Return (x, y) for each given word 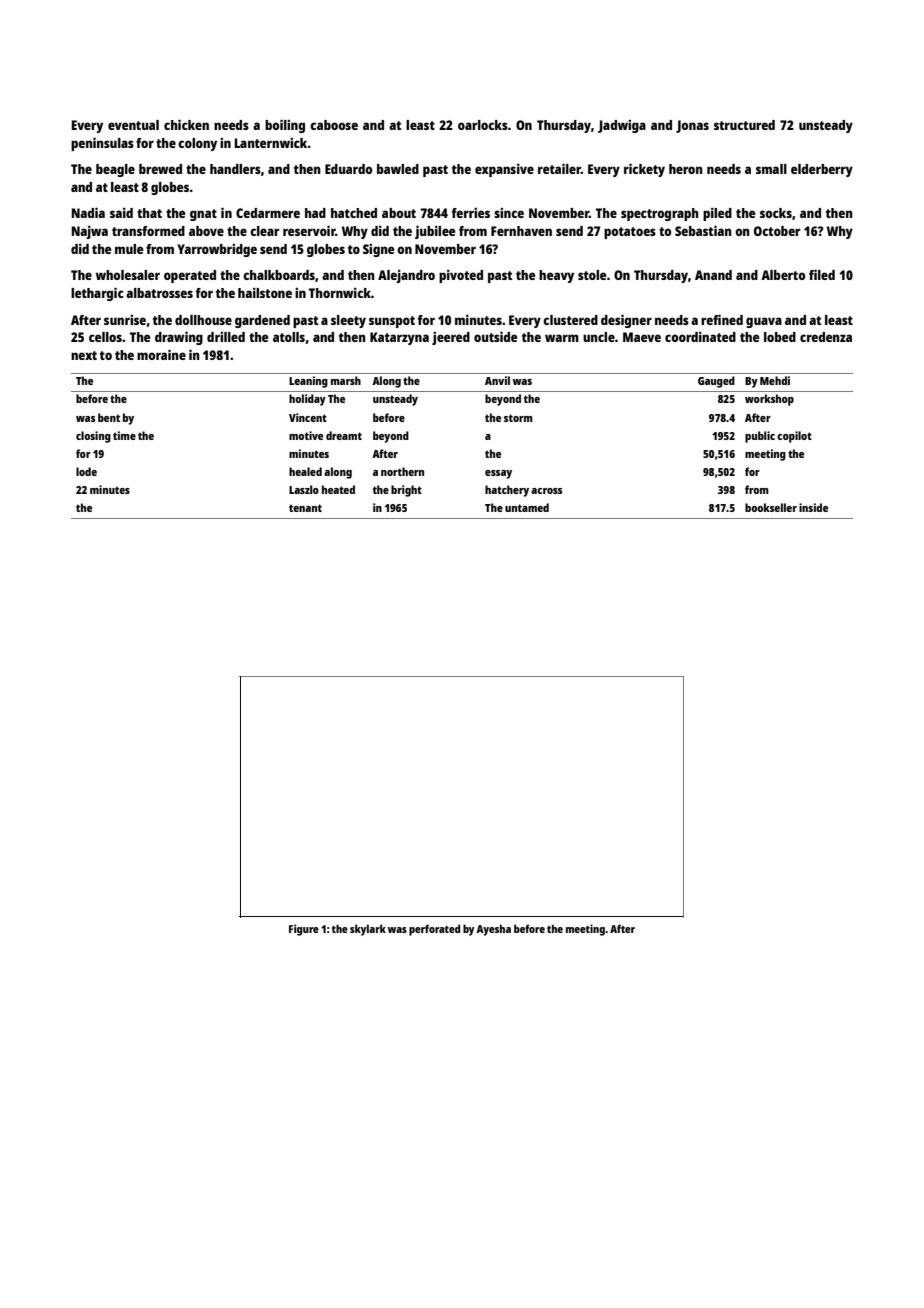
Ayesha (493, 930)
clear (264, 231)
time (124, 435)
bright (406, 491)
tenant (305, 508)
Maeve (642, 337)
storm (518, 418)
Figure (304, 930)
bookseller (771, 507)
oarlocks (483, 125)
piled (717, 214)
